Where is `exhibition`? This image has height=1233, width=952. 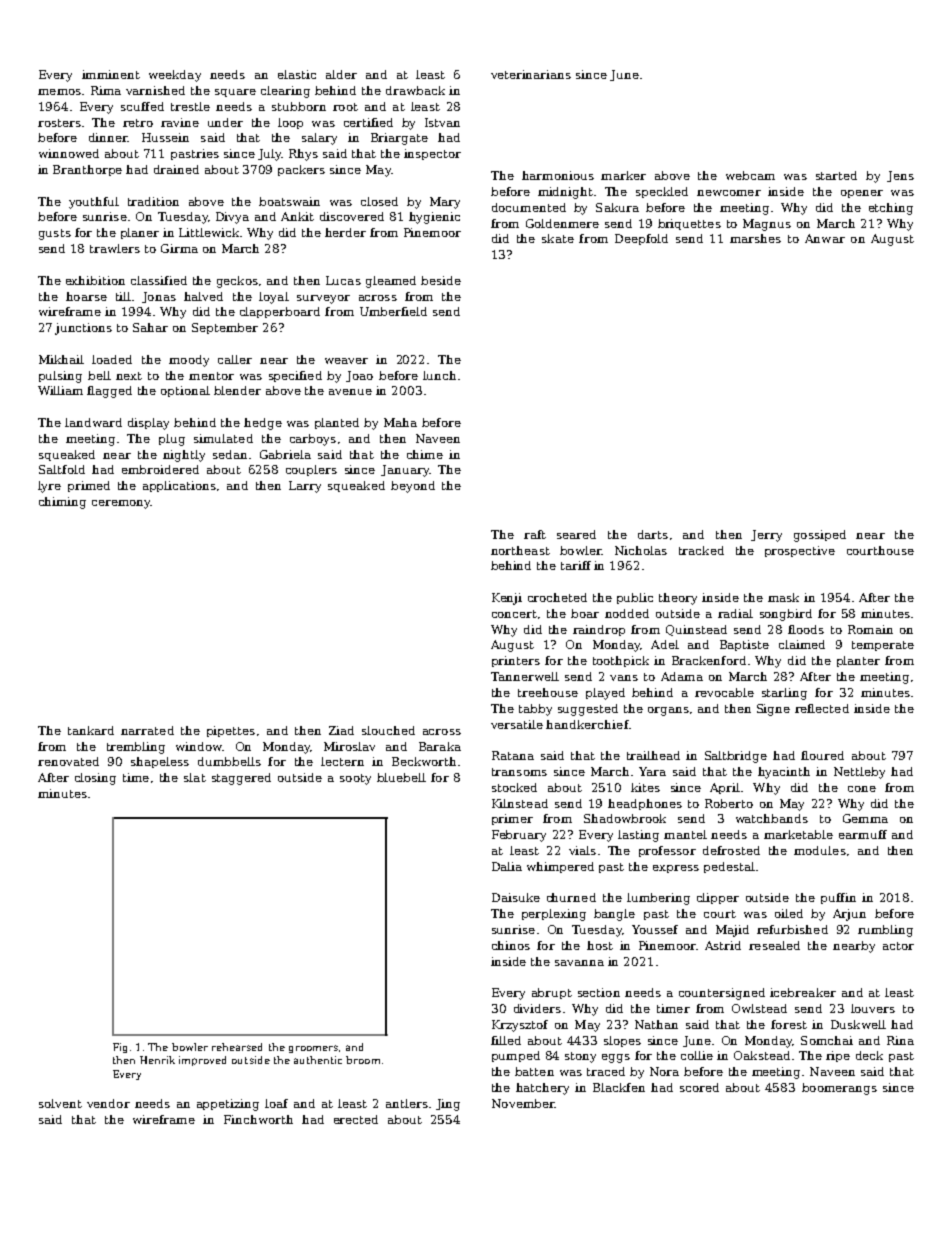 exhibition is located at coordinates (95, 280).
